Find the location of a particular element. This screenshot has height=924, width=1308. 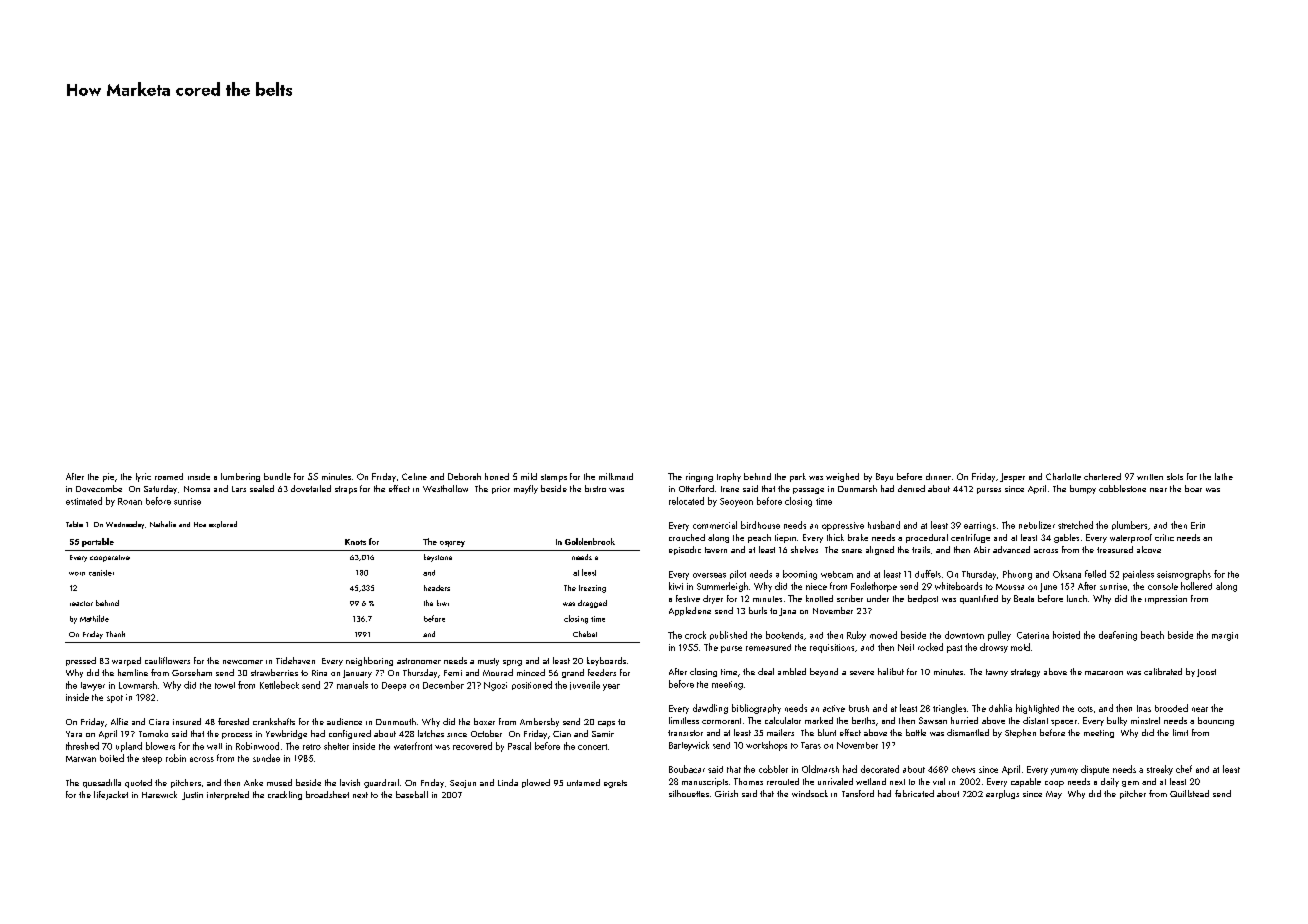

Justin is located at coordinates (192, 796).
